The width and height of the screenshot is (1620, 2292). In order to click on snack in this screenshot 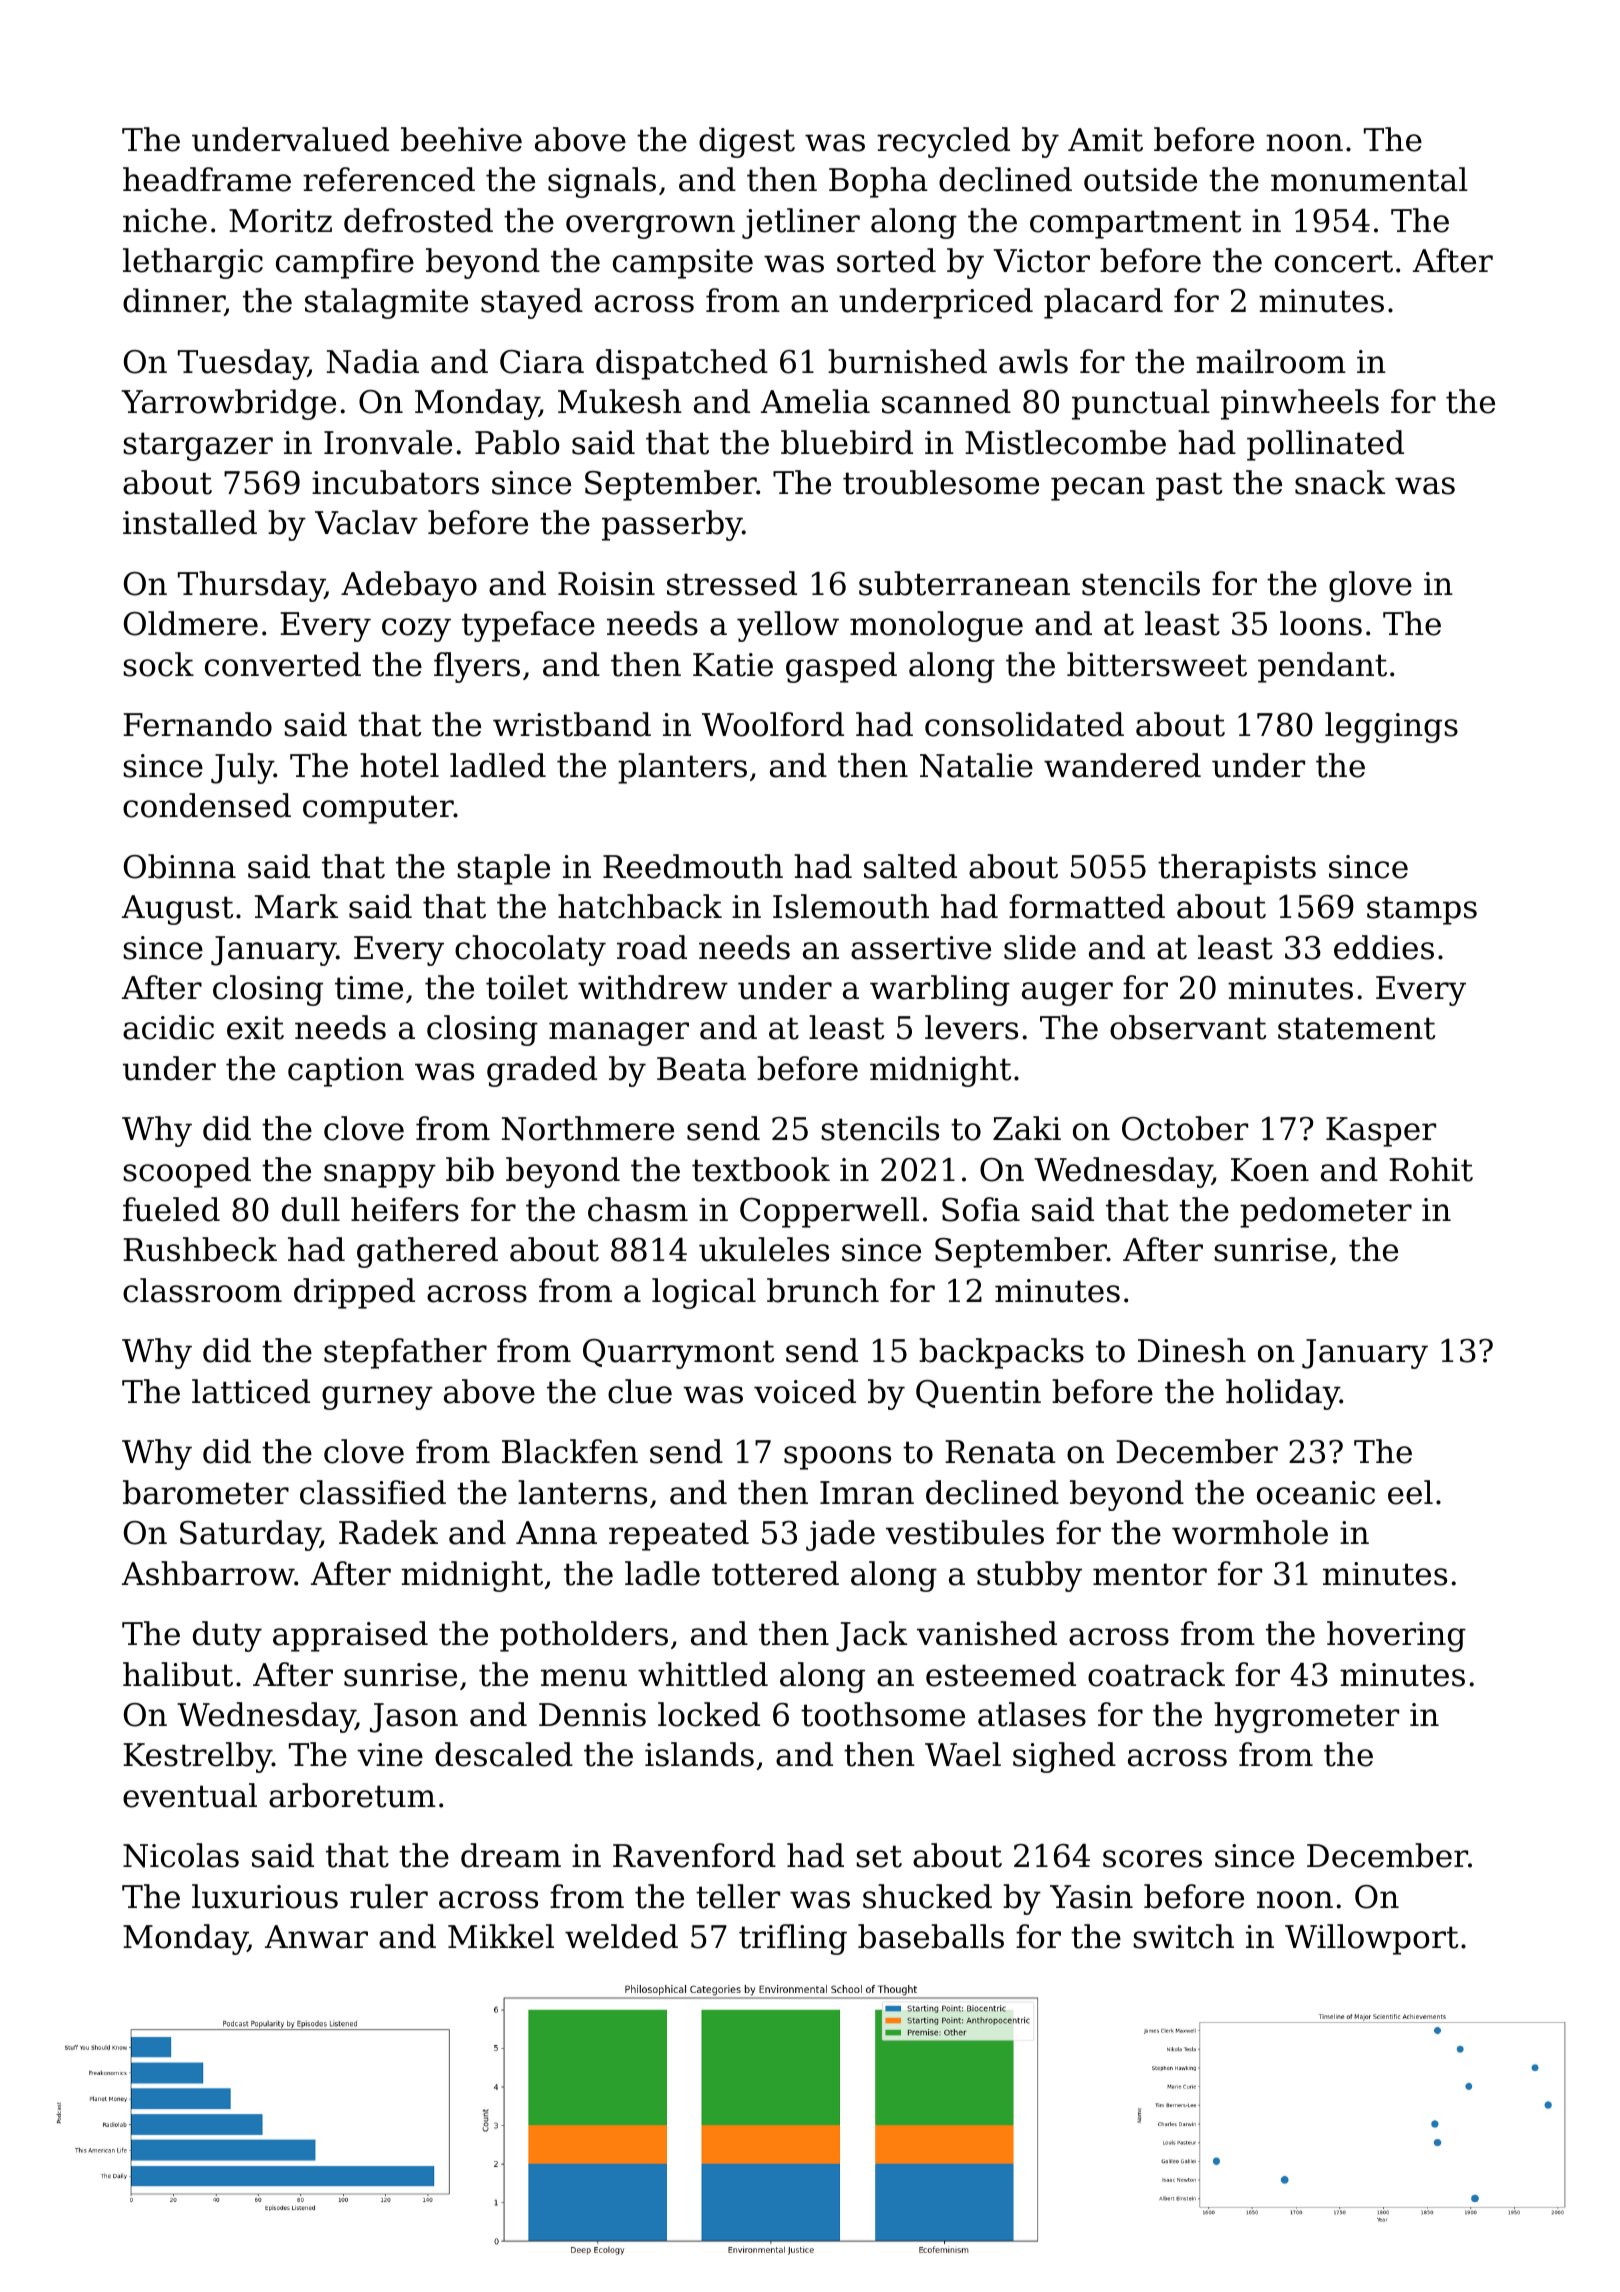, I will do `click(1340, 482)`.
